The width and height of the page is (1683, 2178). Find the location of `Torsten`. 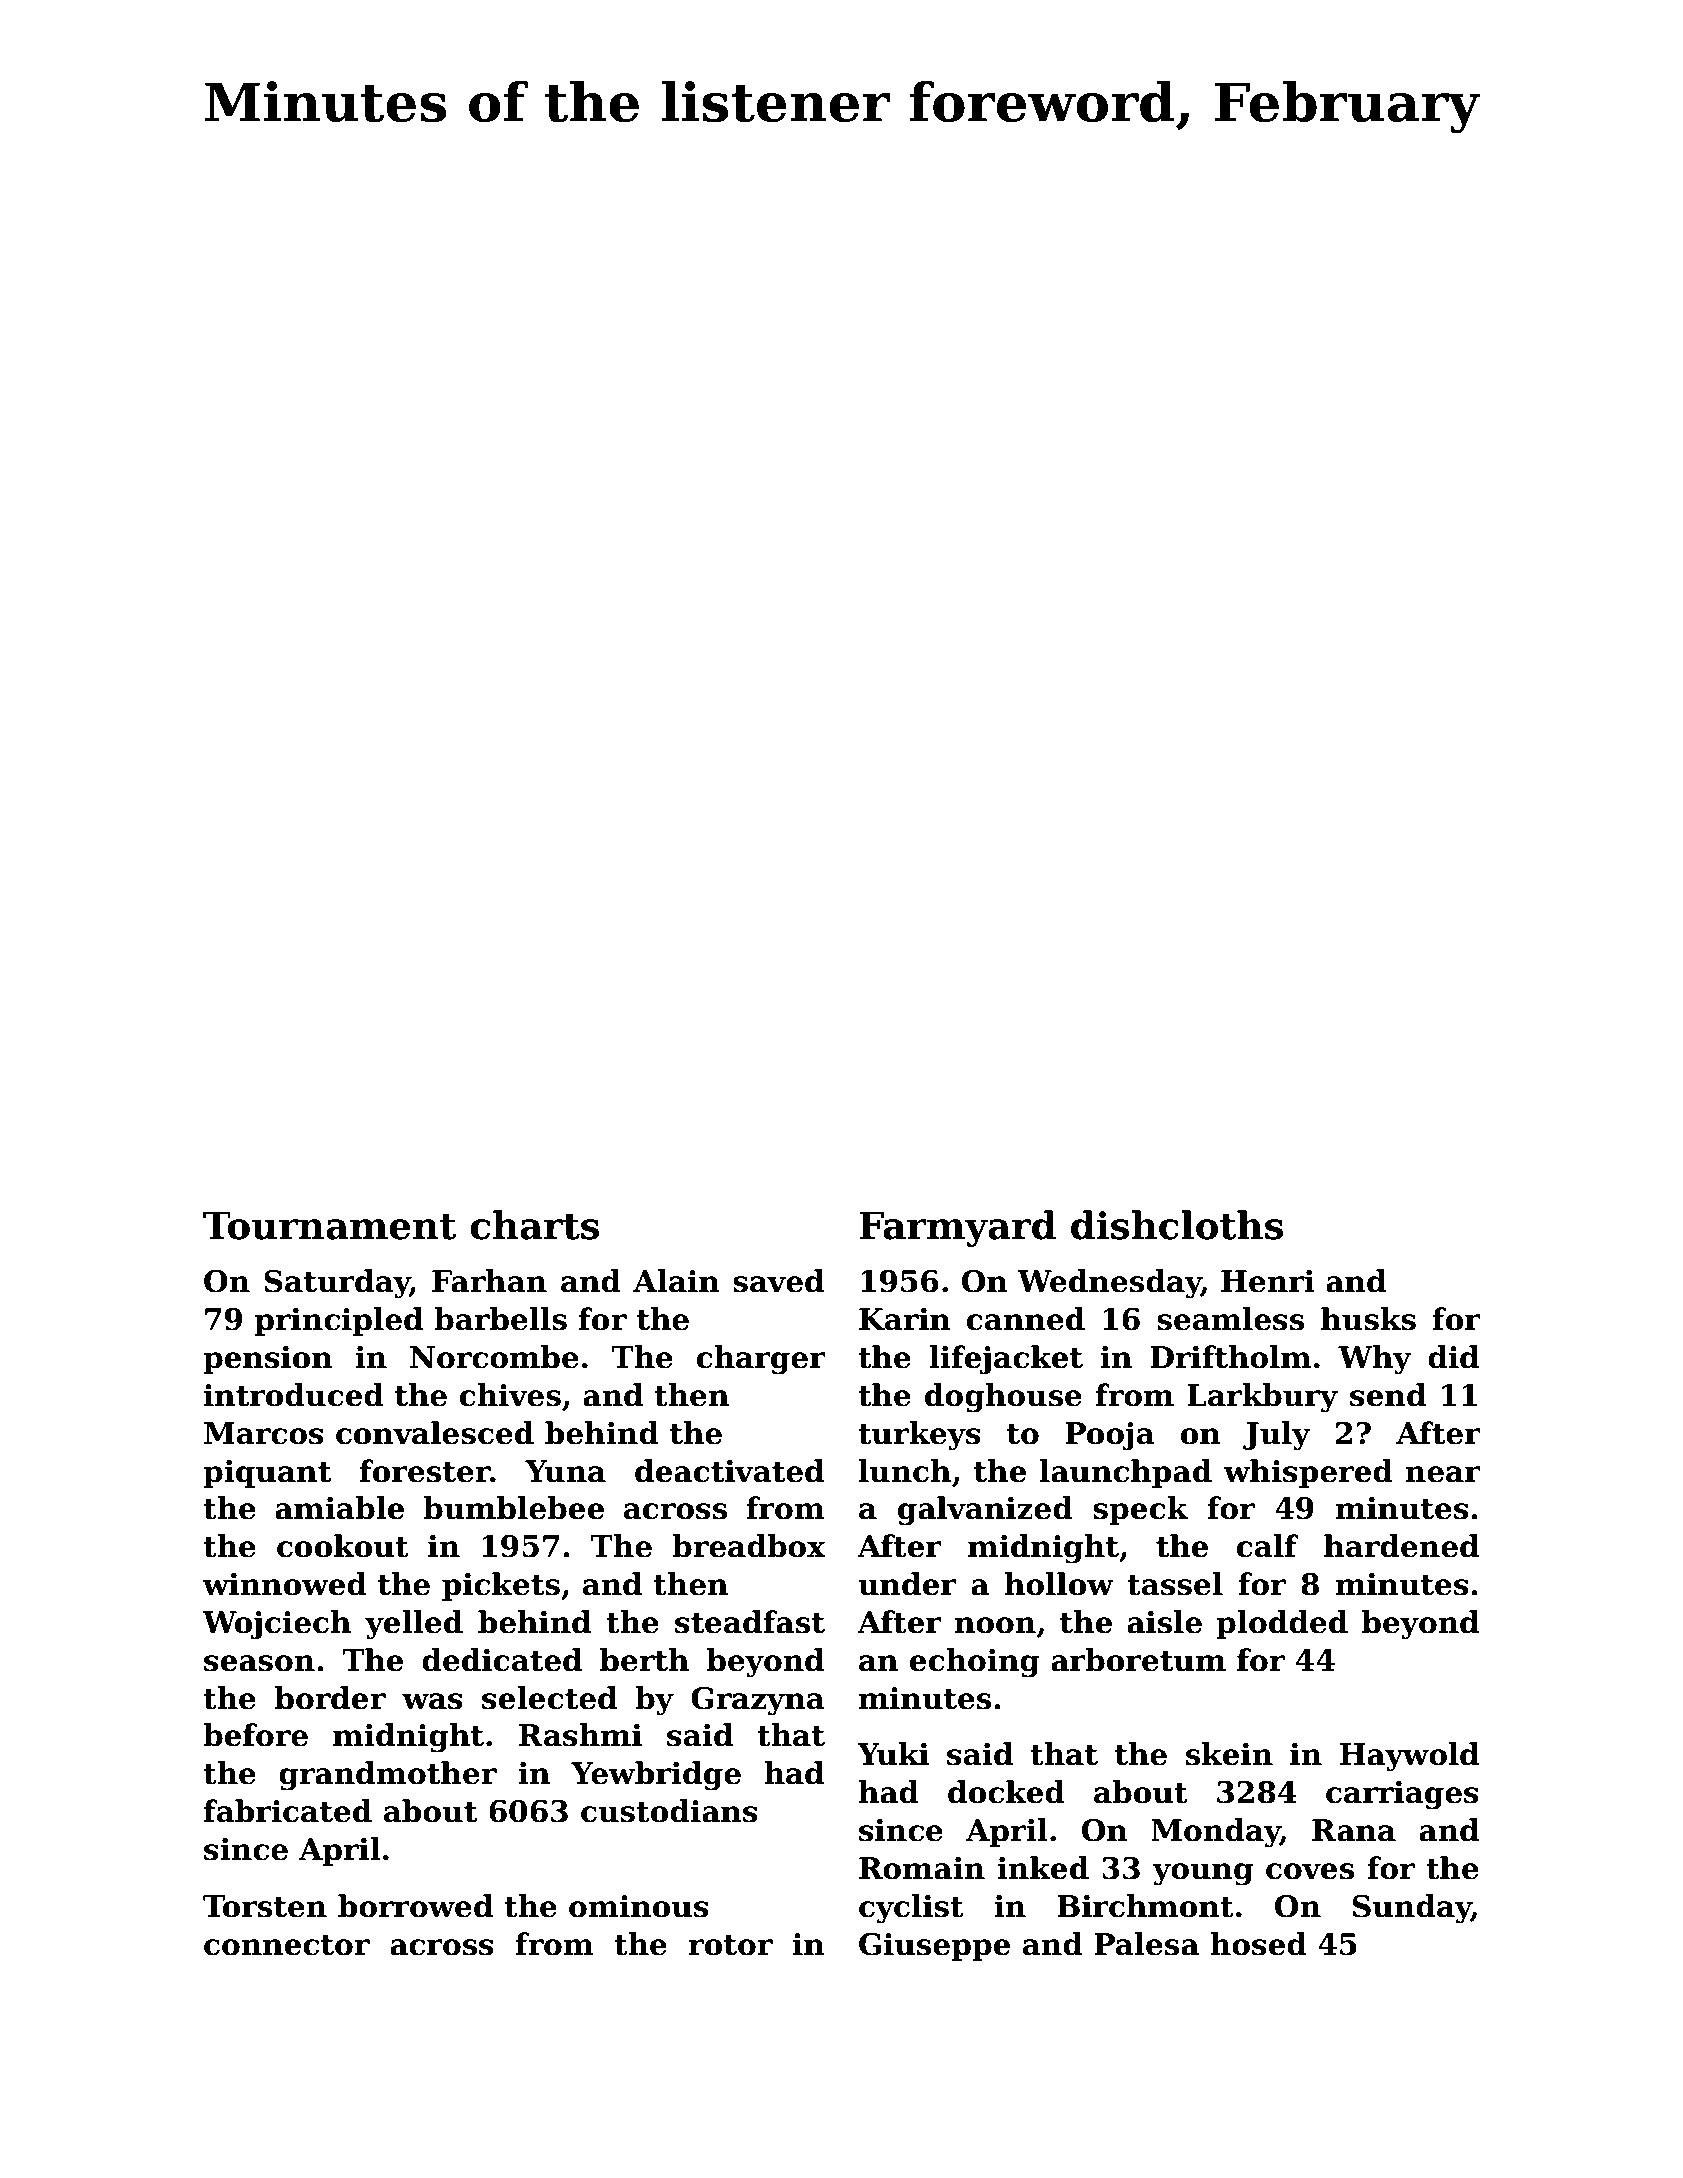

Torsten is located at coordinates (265, 1906).
